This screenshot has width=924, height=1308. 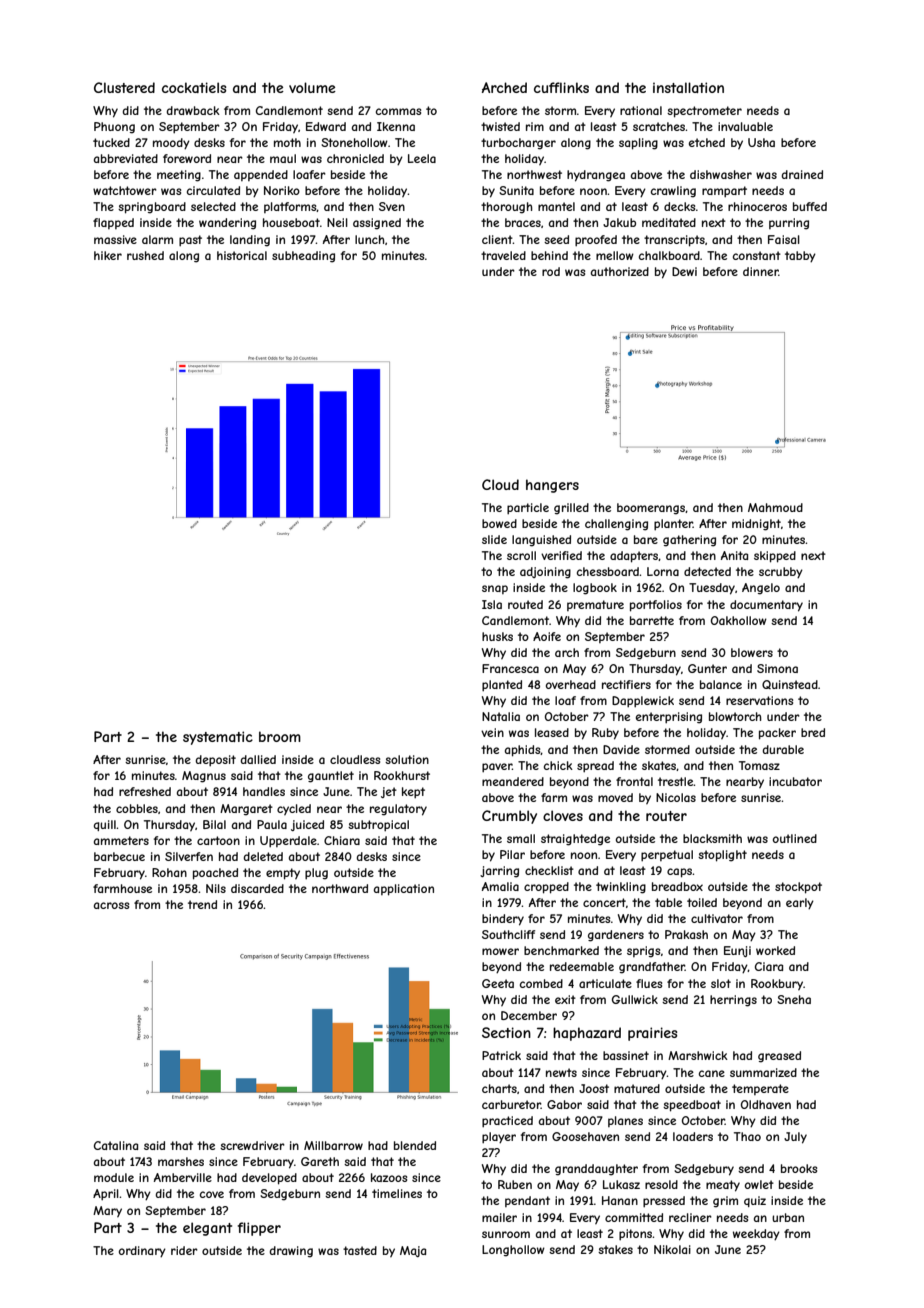 I want to click on combed, so click(x=541, y=983).
